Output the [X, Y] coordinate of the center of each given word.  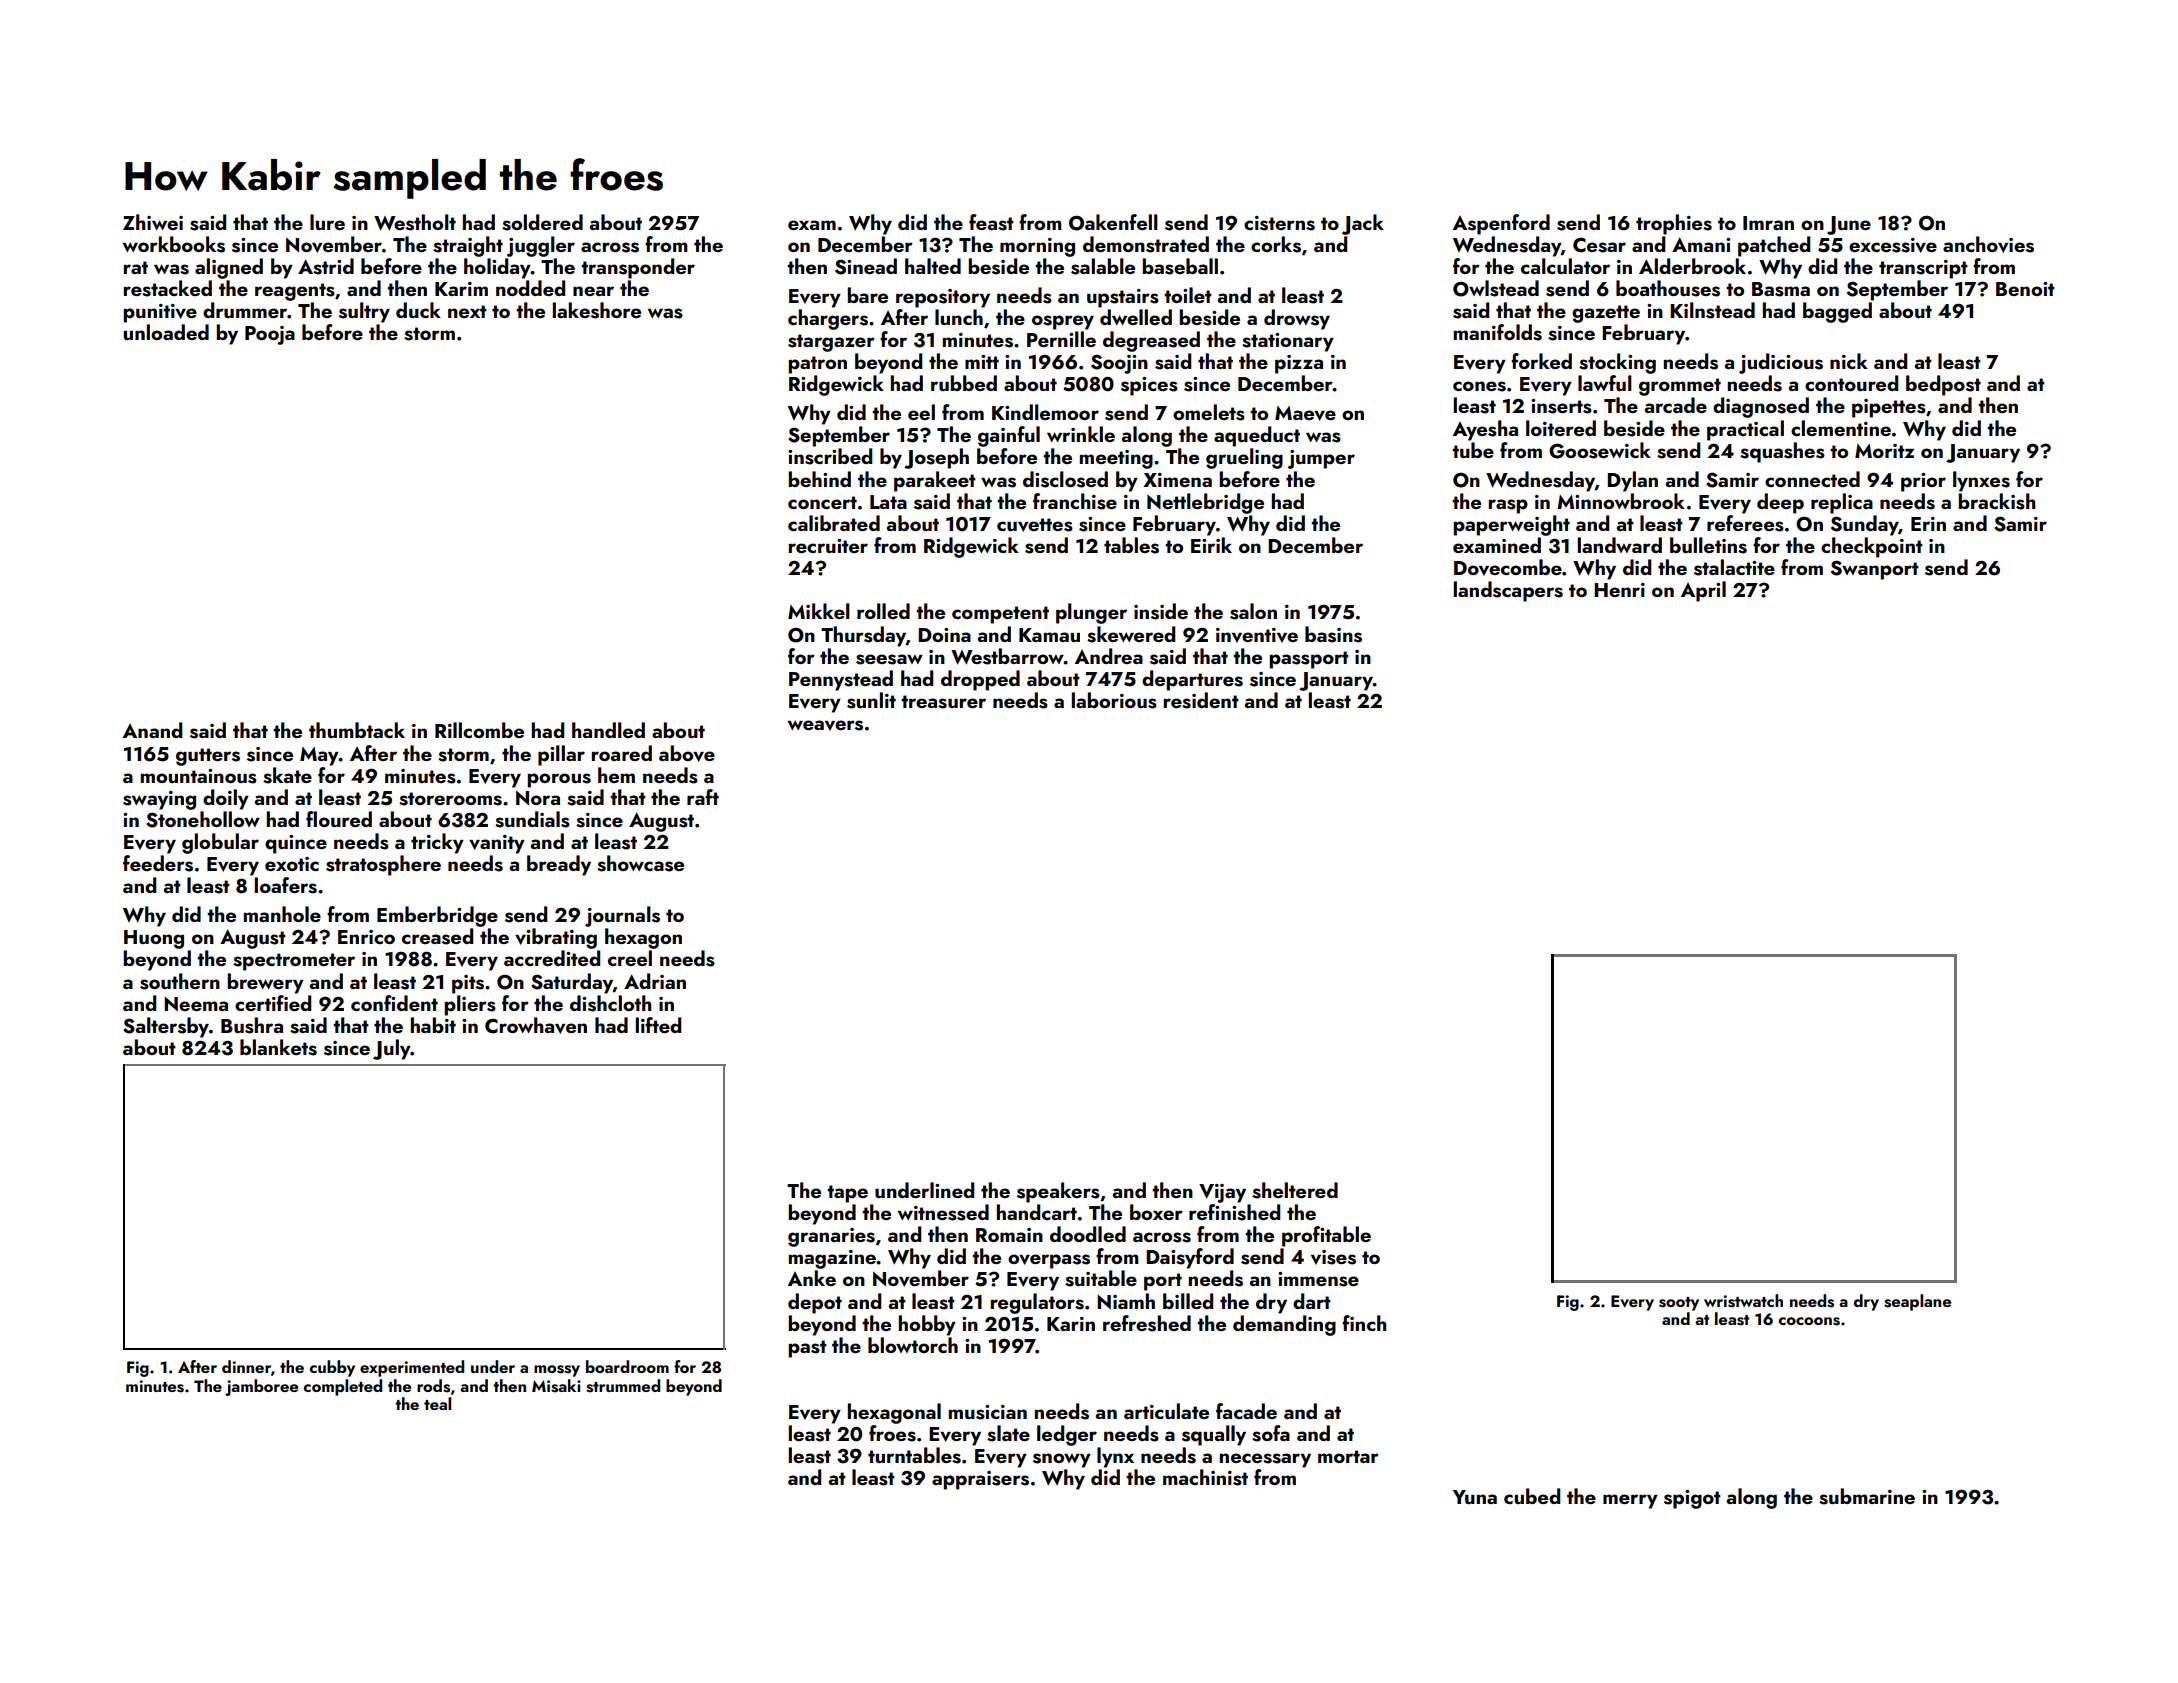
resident [1201, 700]
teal [437, 1403]
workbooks [174, 244]
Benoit [2025, 289]
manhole [282, 914]
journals [622, 916]
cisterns [1279, 223]
